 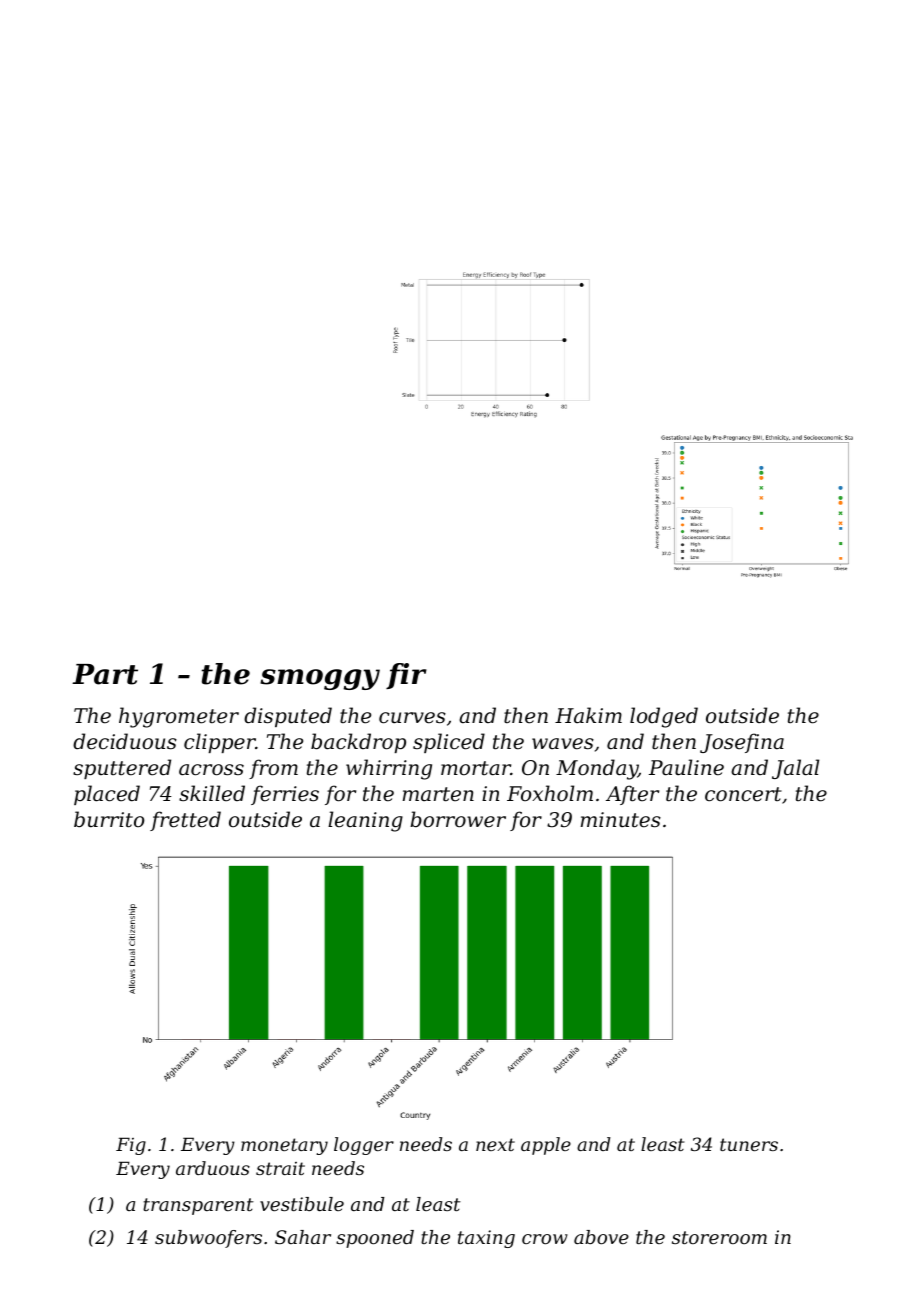 I want to click on concert, so click(x=743, y=794).
